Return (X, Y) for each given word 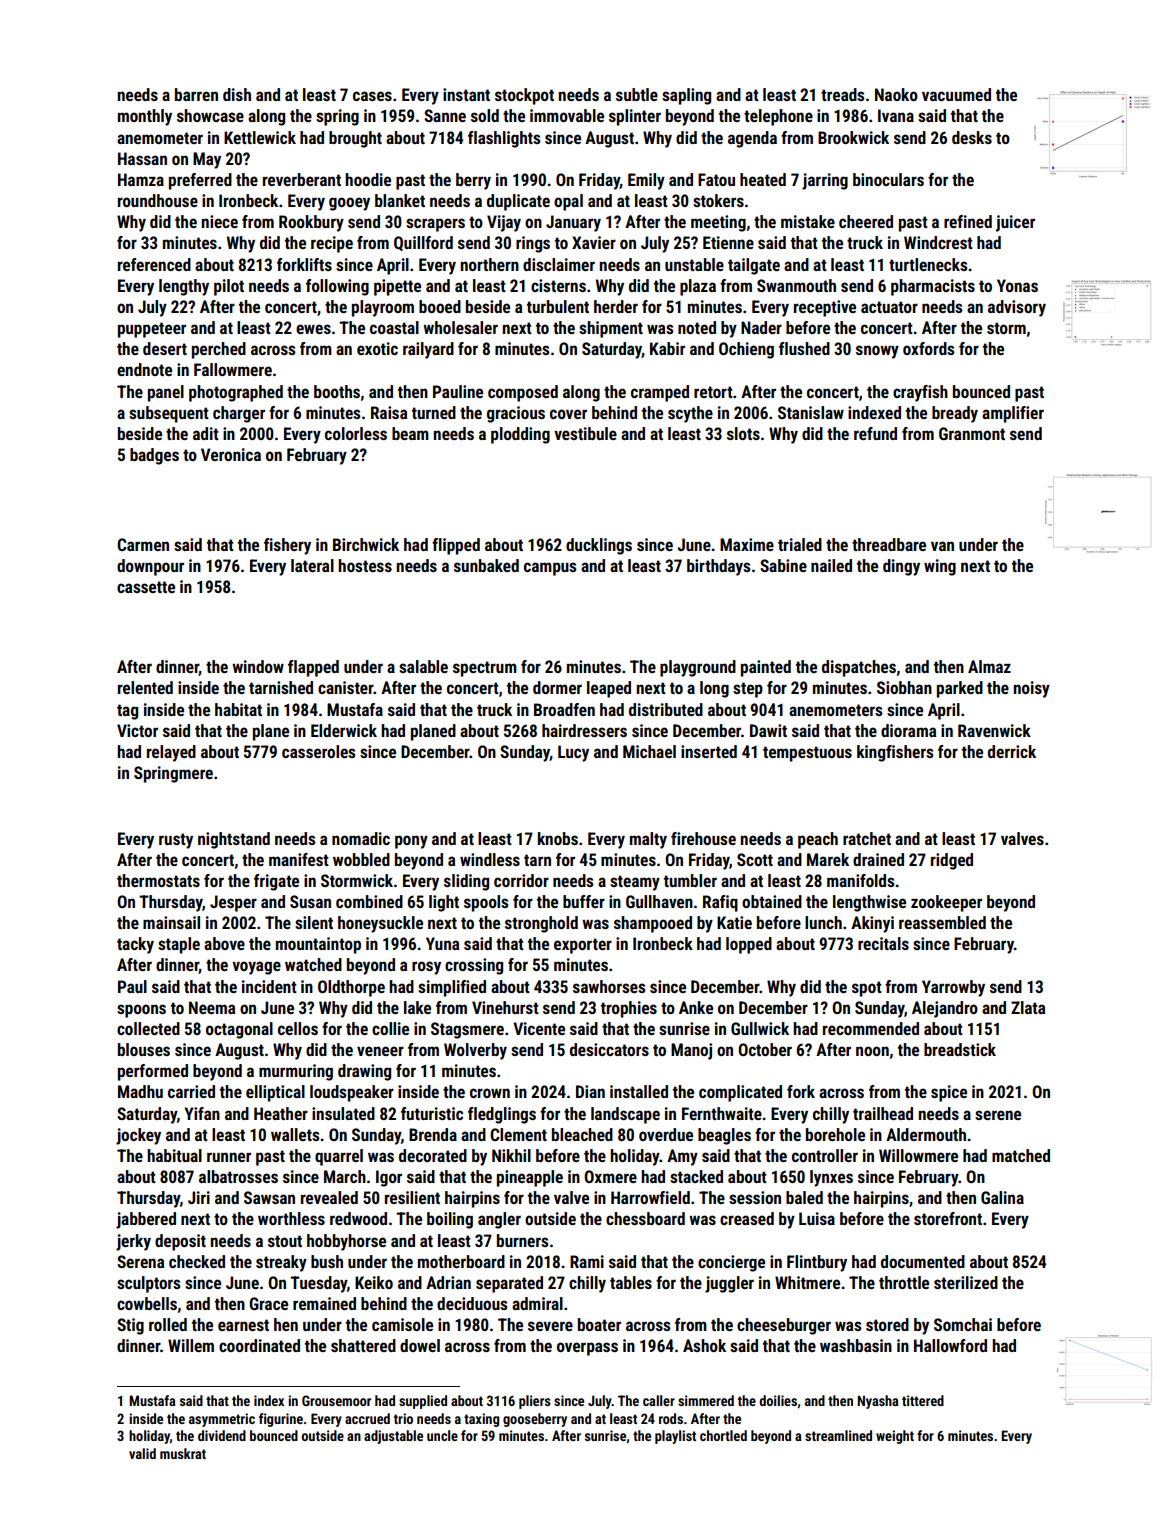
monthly (145, 117)
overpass (587, 1349)
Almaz (989, 666)
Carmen (143, 544)
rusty (176, 841)
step (748, 690)
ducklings (599, 546)
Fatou (716, 179)
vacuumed (956, 94)
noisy (1031, 689)
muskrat (183, 1453)
